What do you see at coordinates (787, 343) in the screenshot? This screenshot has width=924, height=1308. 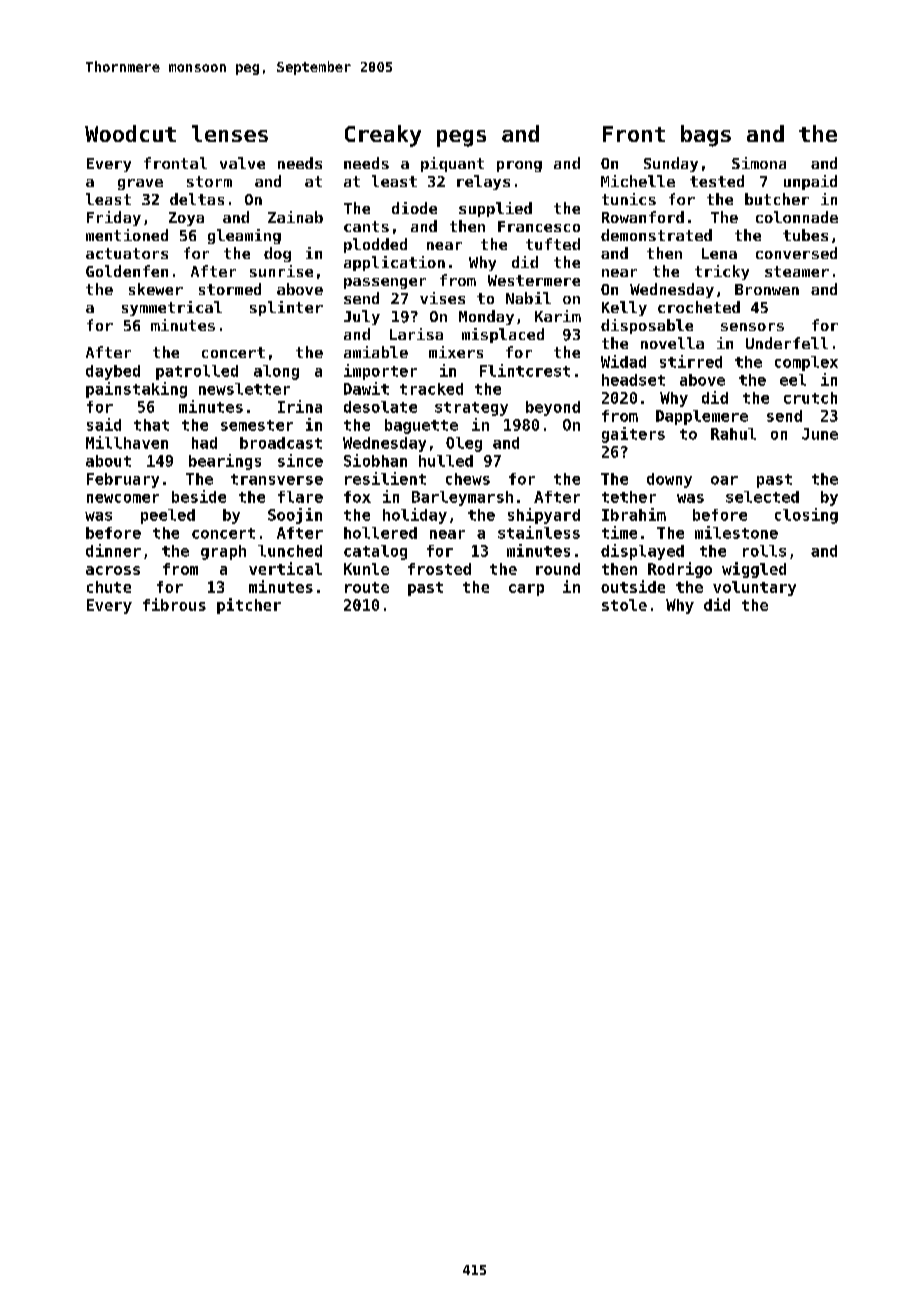 I see `Underfell` at bounding box center [787, 343].
